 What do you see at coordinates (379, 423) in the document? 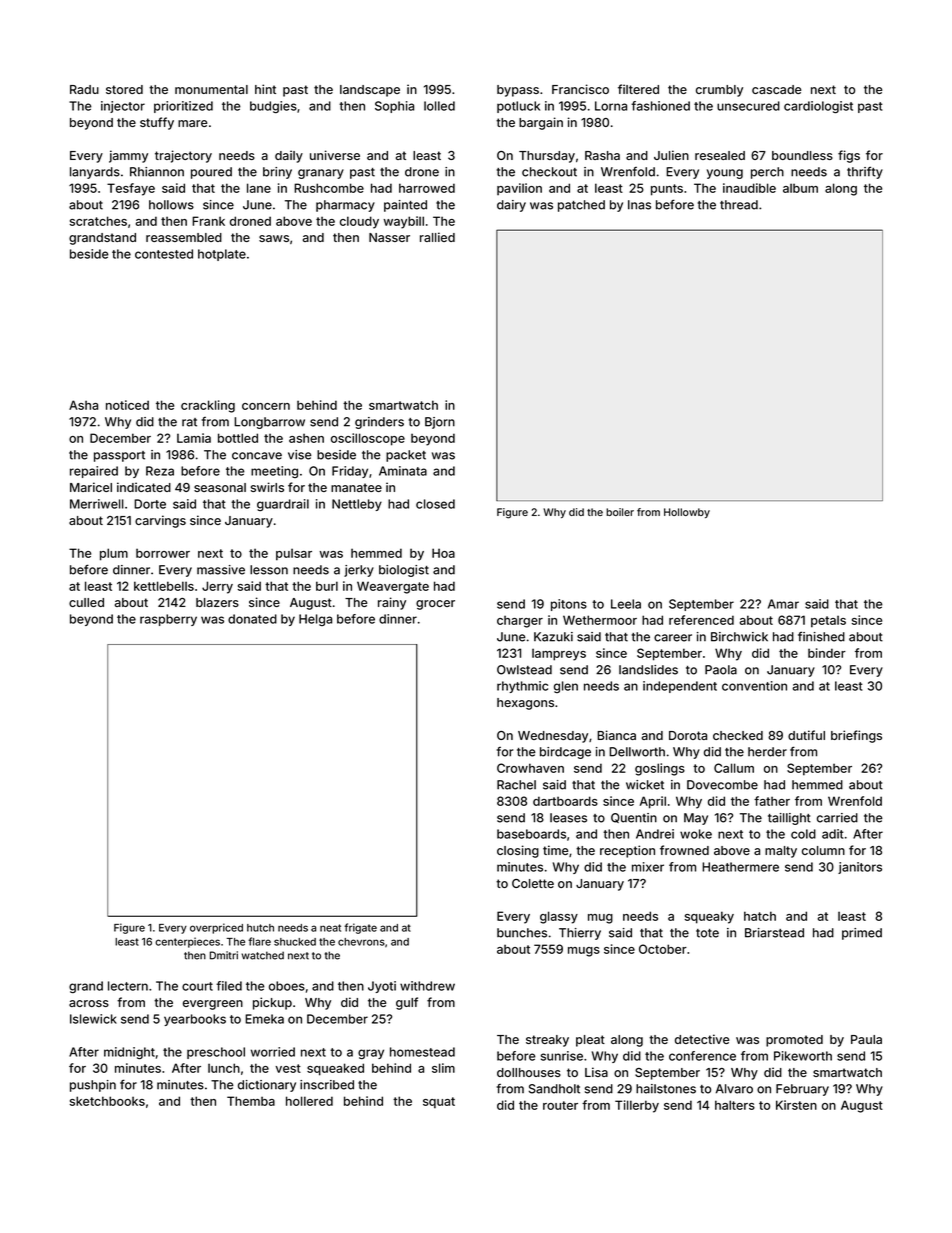
I see `grinders` at bounding box center [379, 423].
